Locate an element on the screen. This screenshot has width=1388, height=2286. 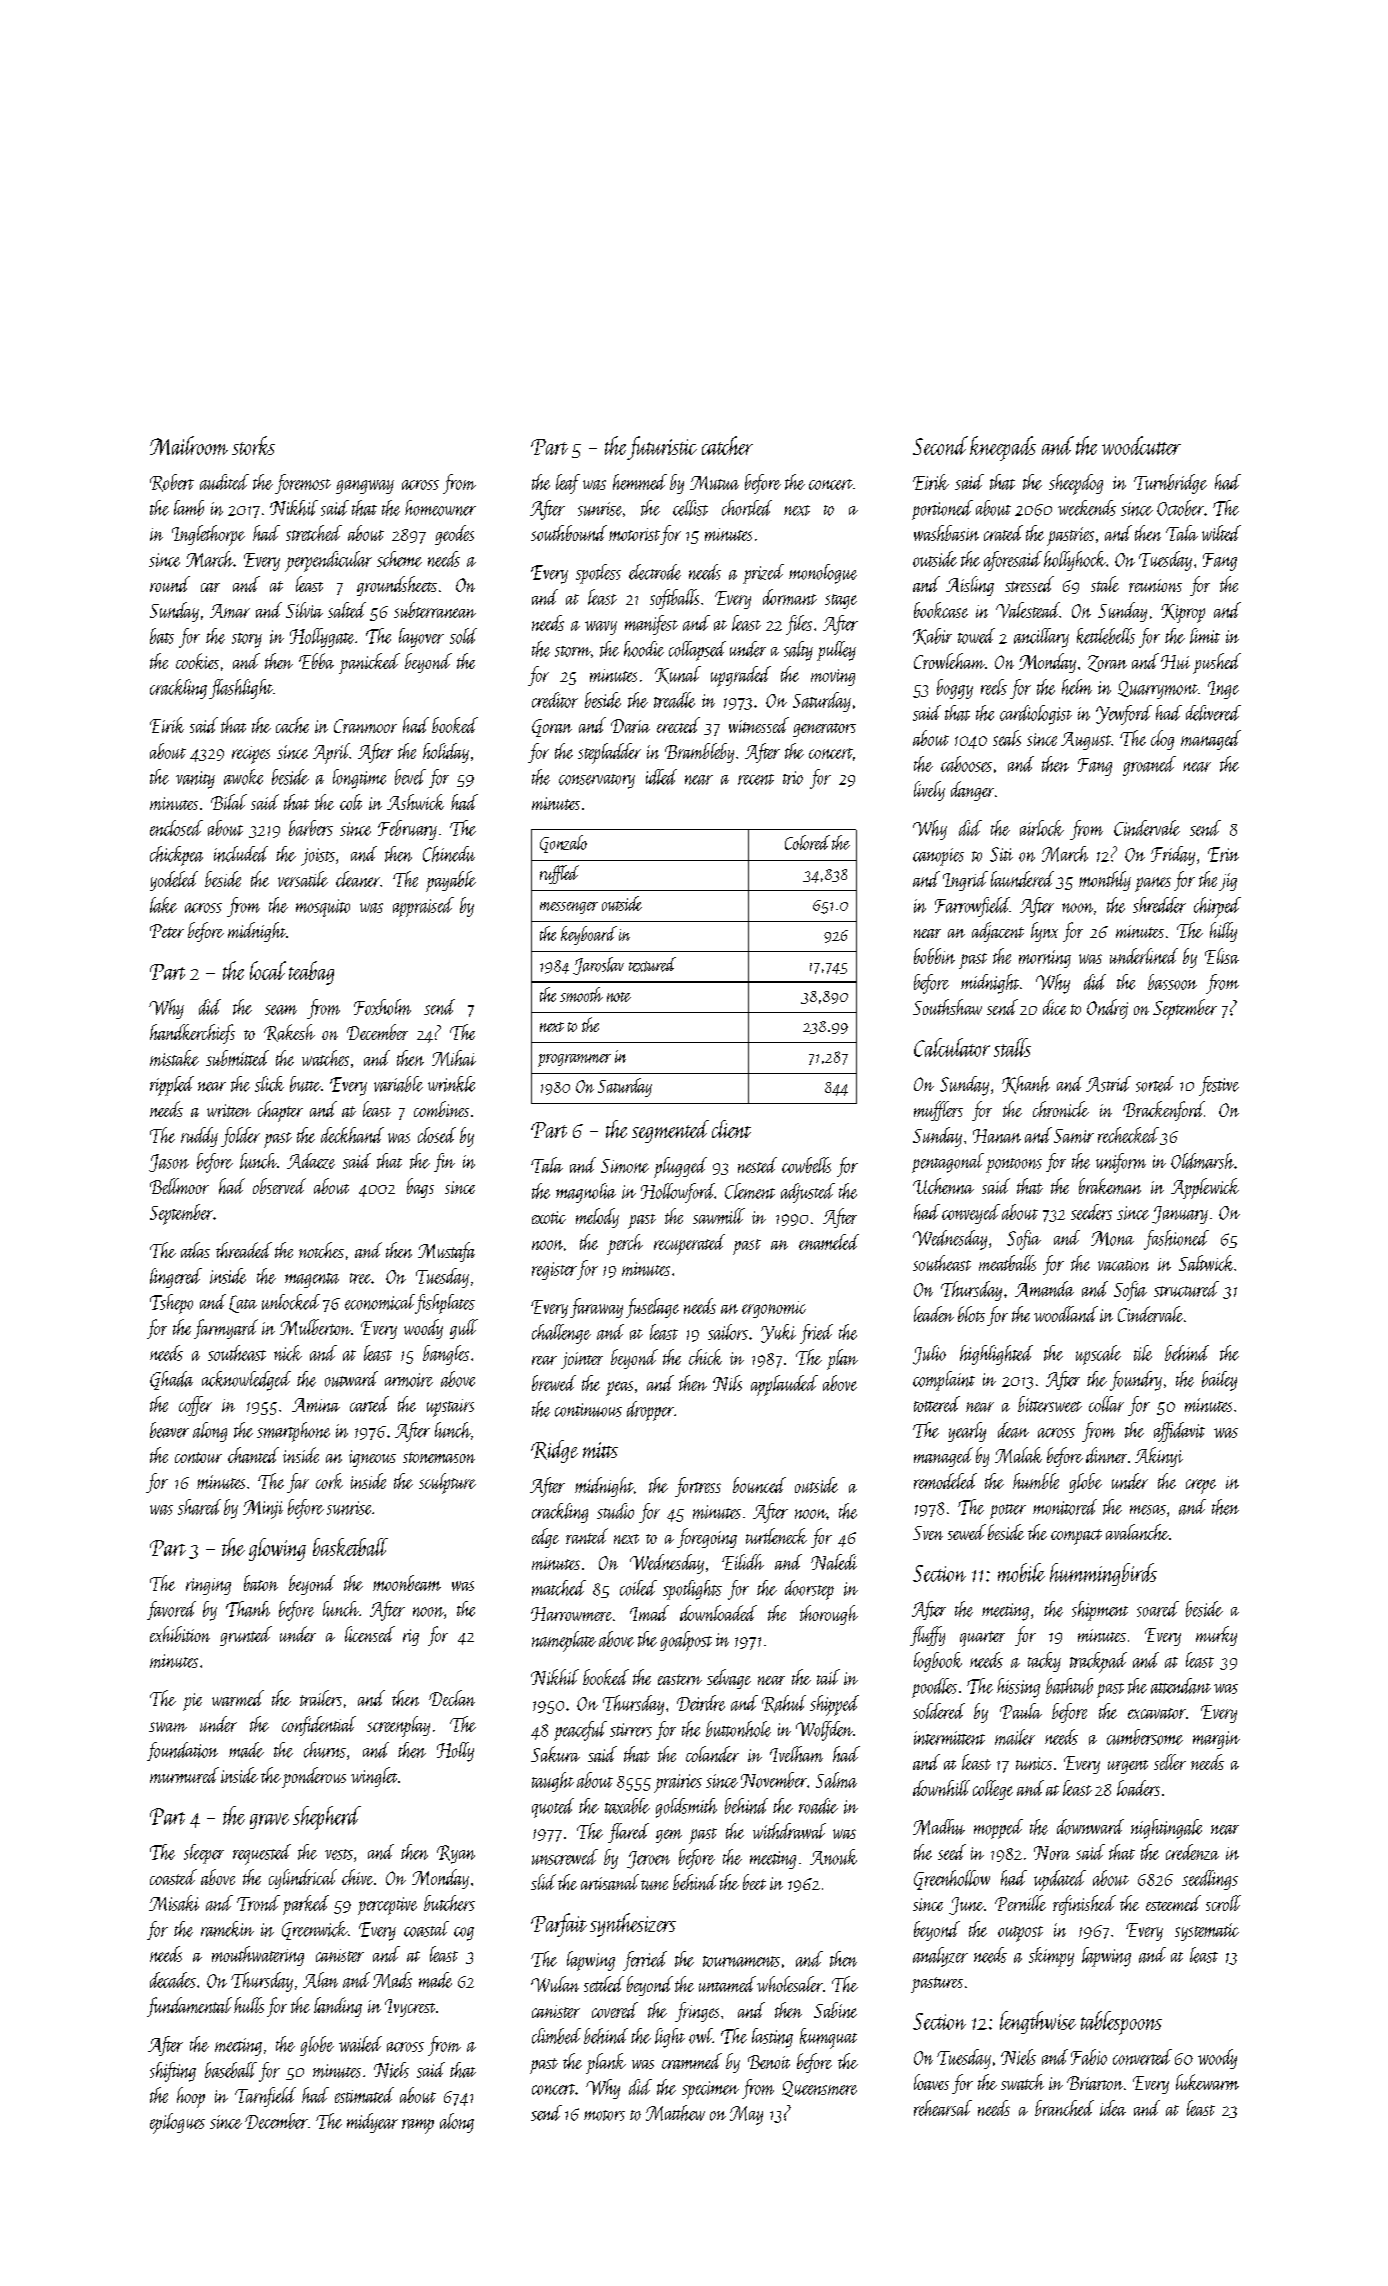
layover is located at coordinates (421, 638).
